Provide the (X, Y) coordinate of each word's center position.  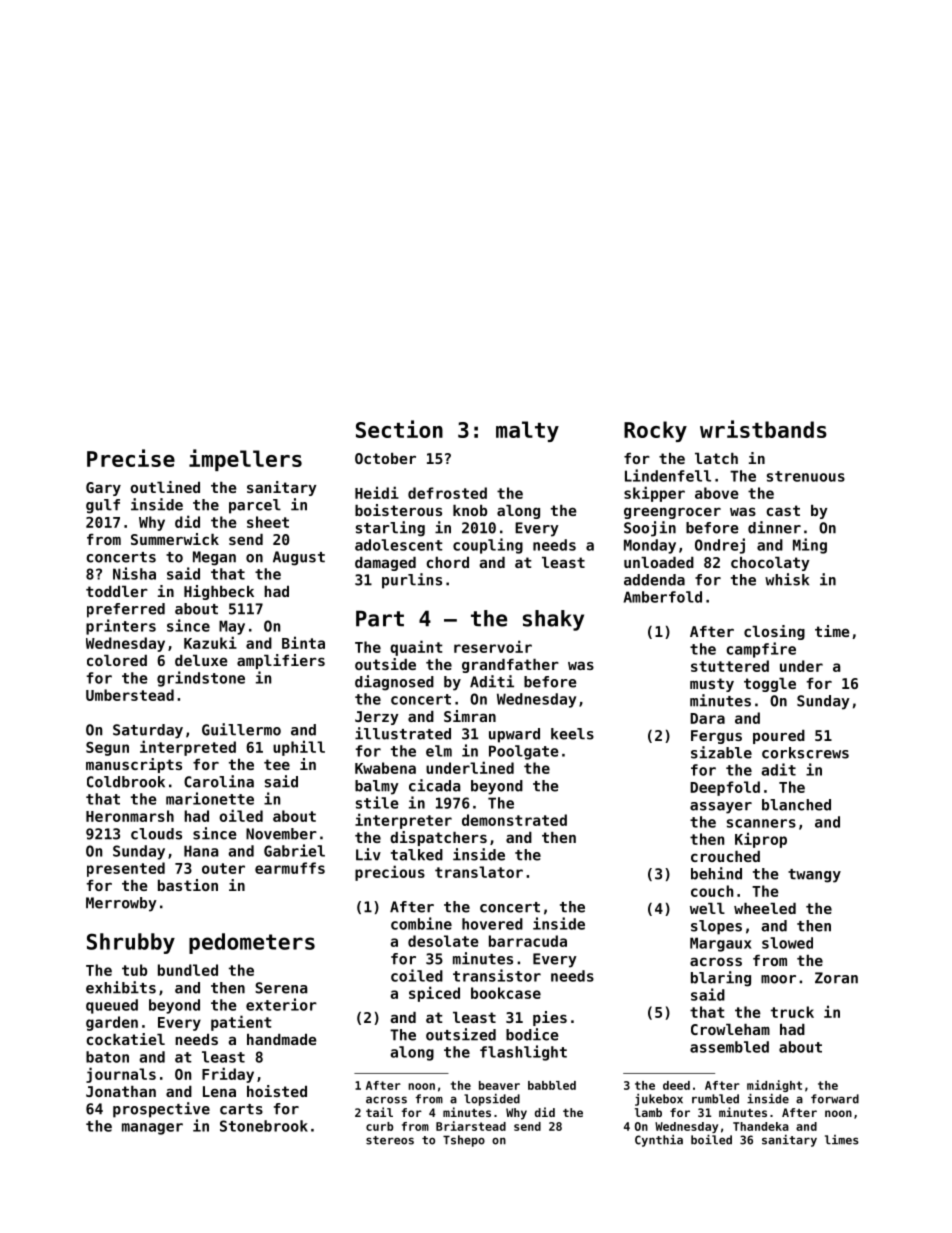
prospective (161, 1110)
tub (134, 970)
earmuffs (290, 868)
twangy (814, 876)
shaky (553, 620)
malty (527, 431)
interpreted (188, 748)
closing (774, 632)
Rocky (655, 431)
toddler (117, 591)
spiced (434, 994)
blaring (721, 979)
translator (479, 872)
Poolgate (524, 752)
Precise (131, 458)
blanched (796, 805)
